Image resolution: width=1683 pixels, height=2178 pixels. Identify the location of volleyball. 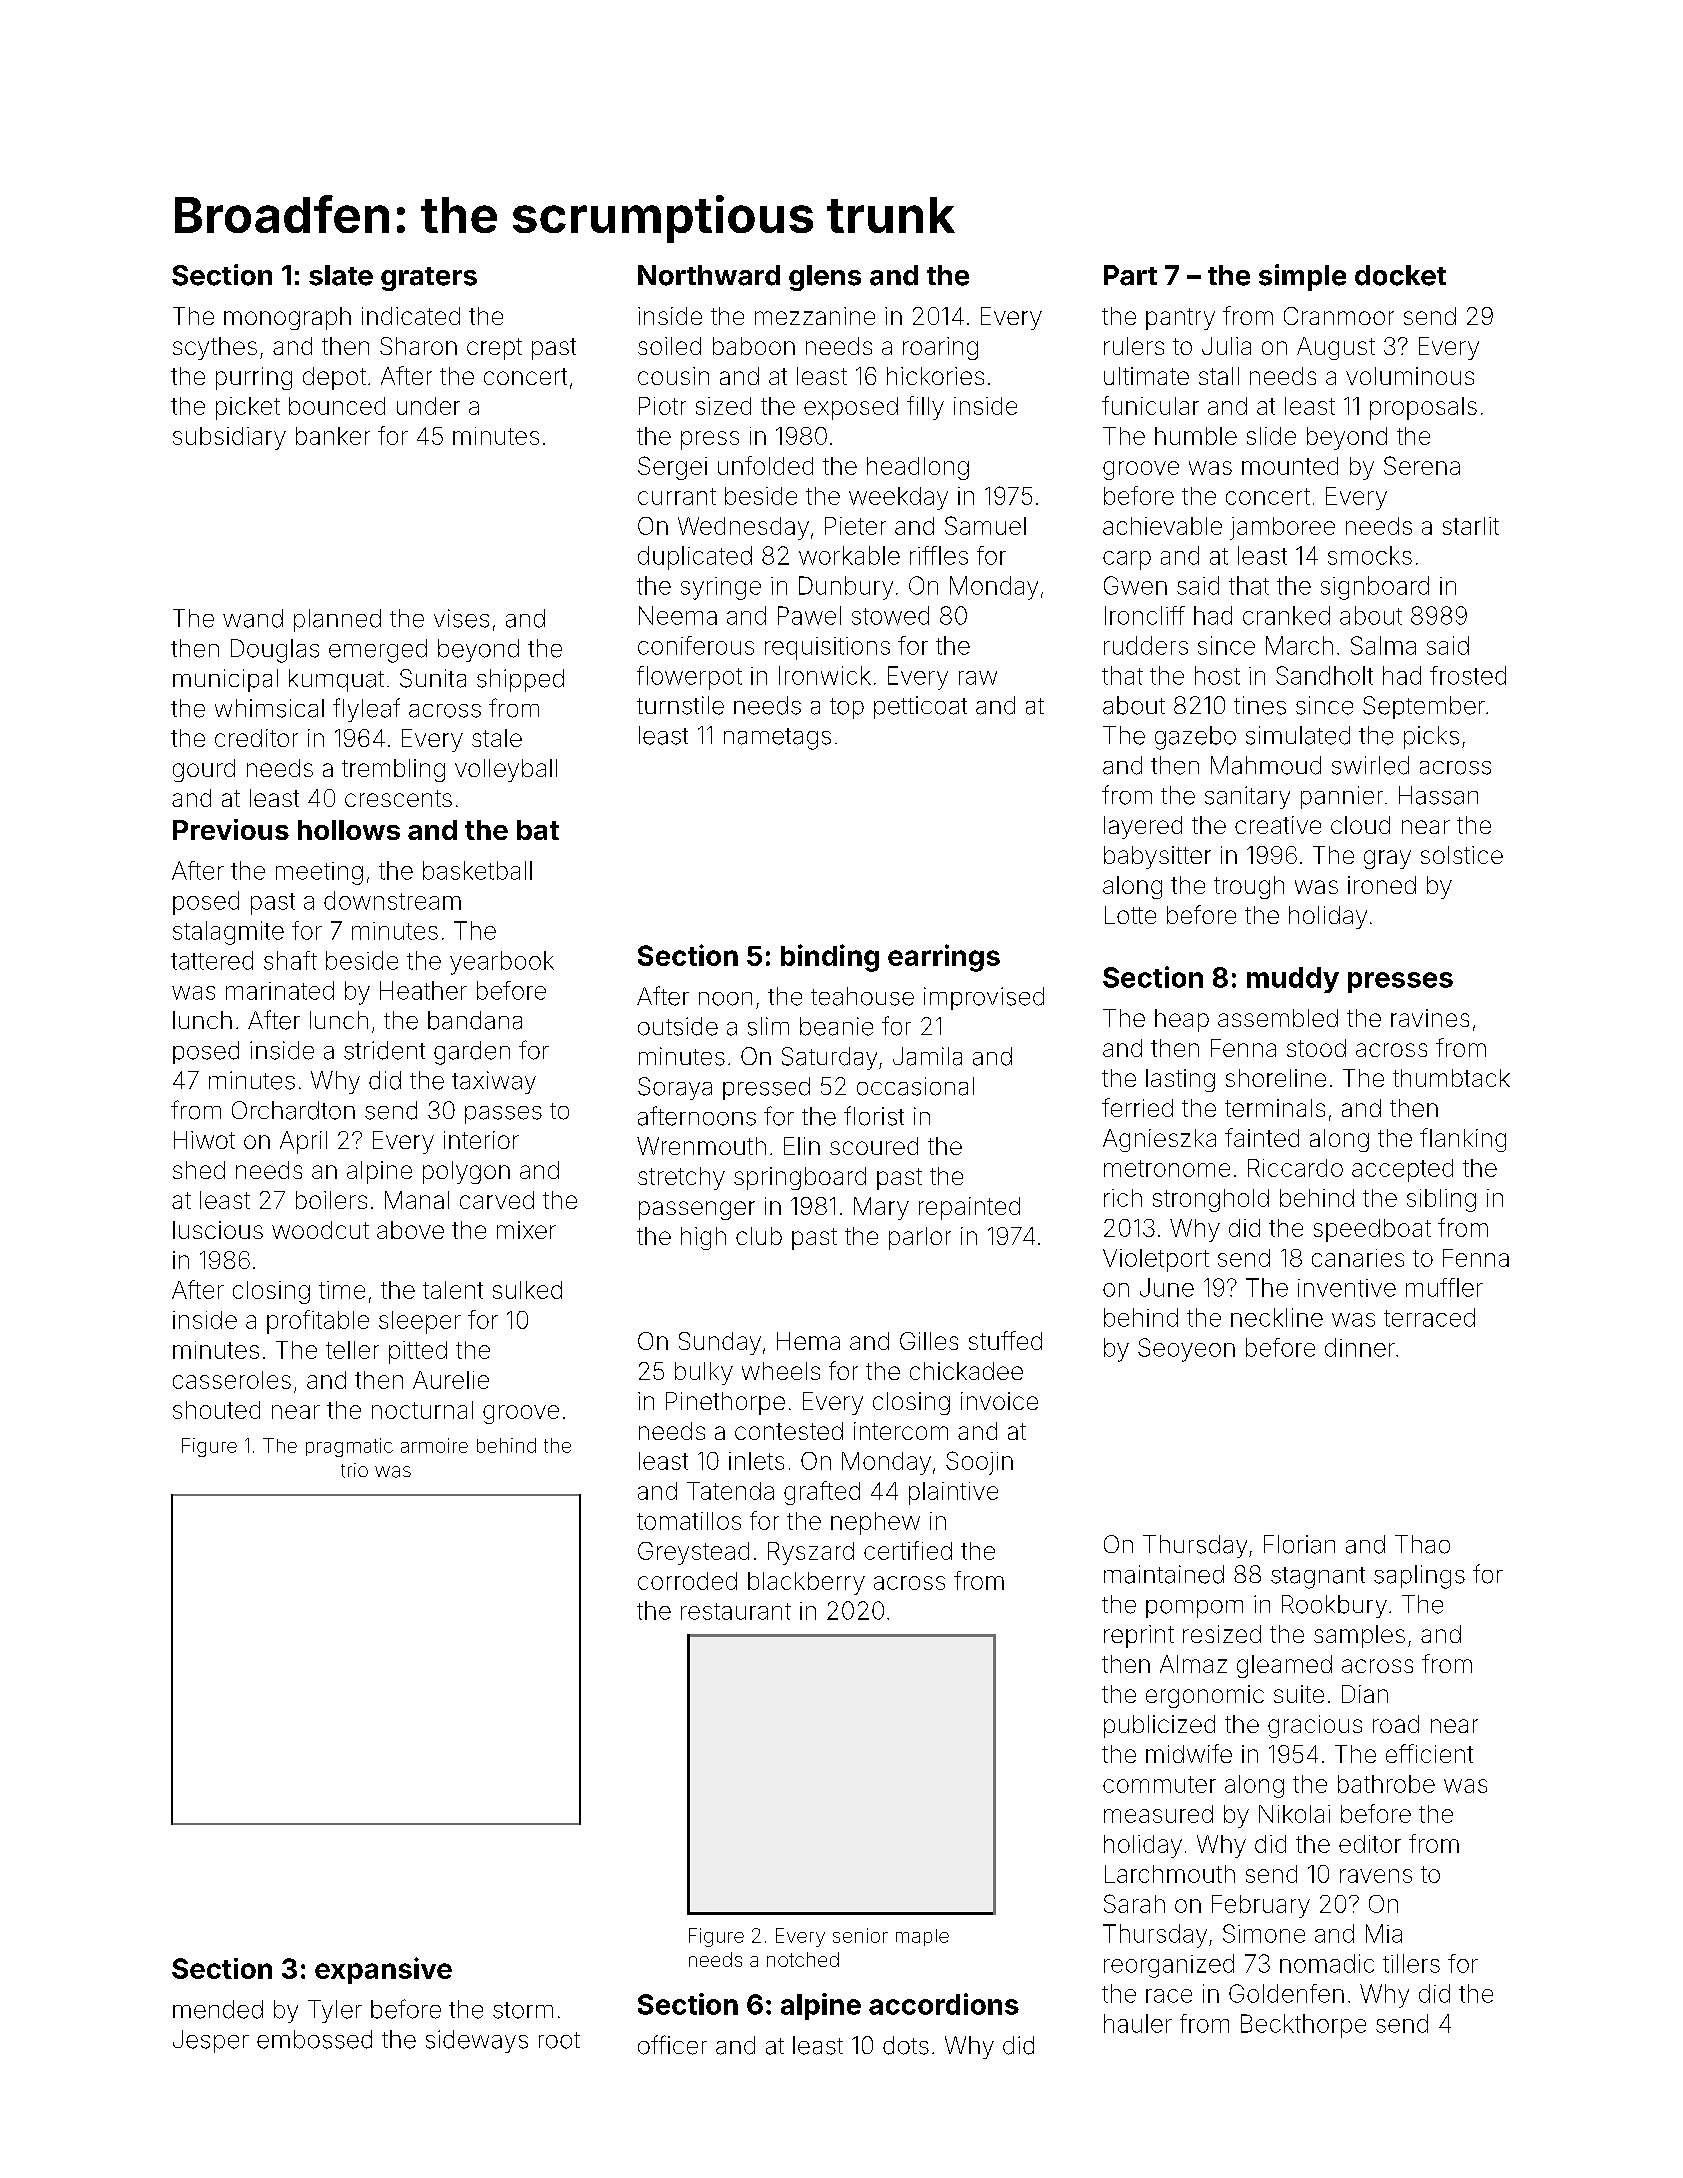
(506, 770).
